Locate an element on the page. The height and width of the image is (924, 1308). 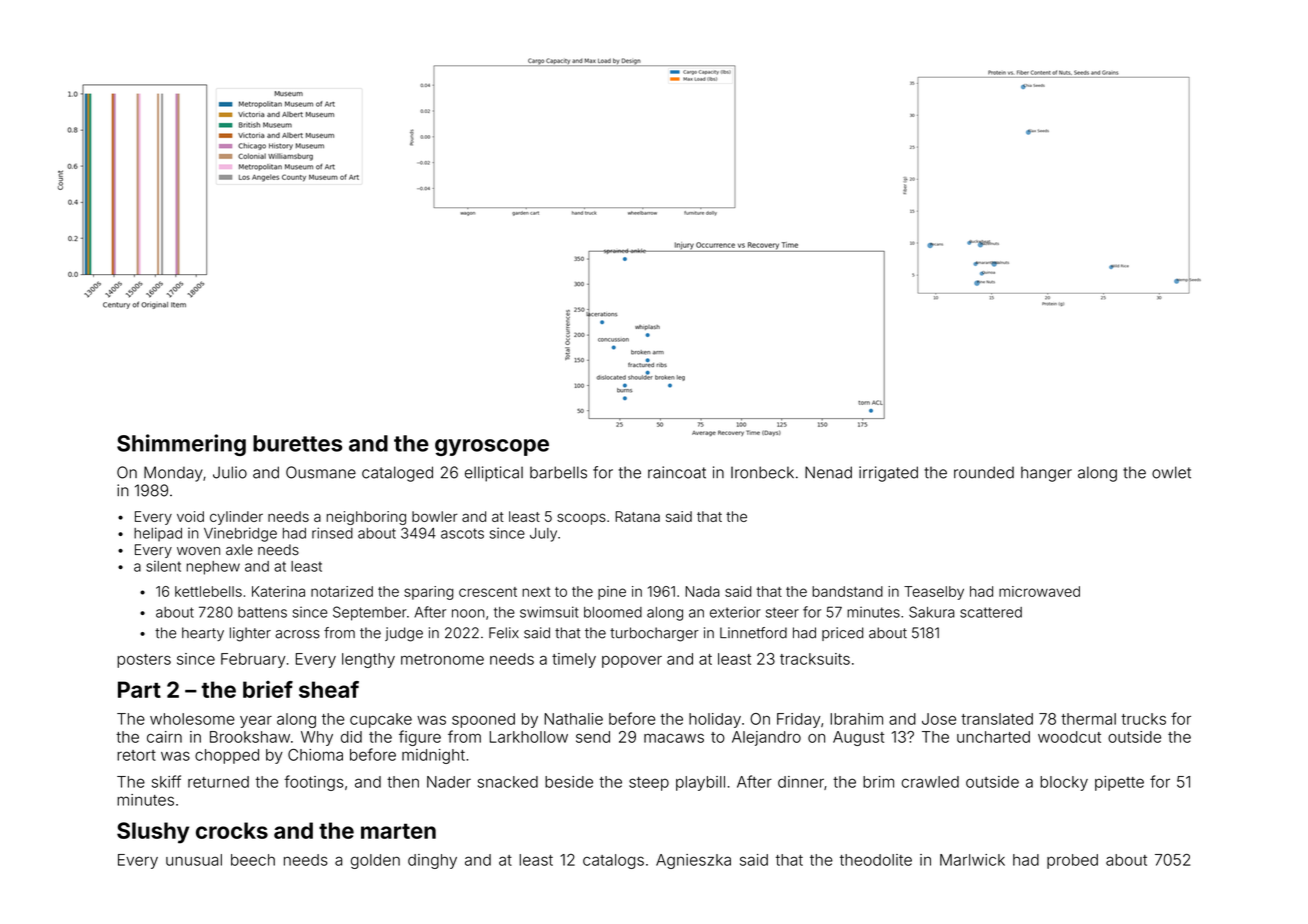
hanger is located at coordinates (1046, 474).
